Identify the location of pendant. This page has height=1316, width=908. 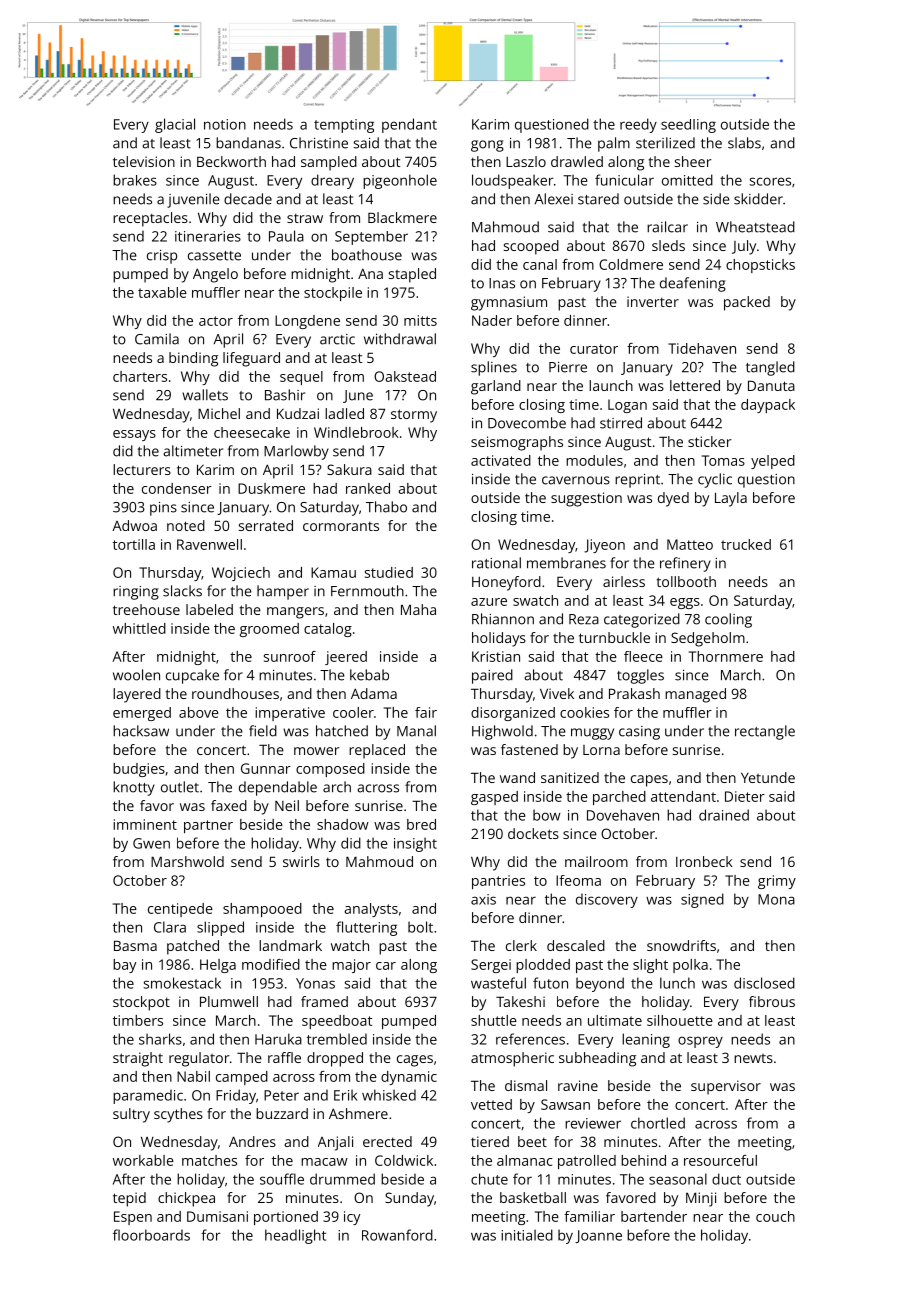
(409, 125).
